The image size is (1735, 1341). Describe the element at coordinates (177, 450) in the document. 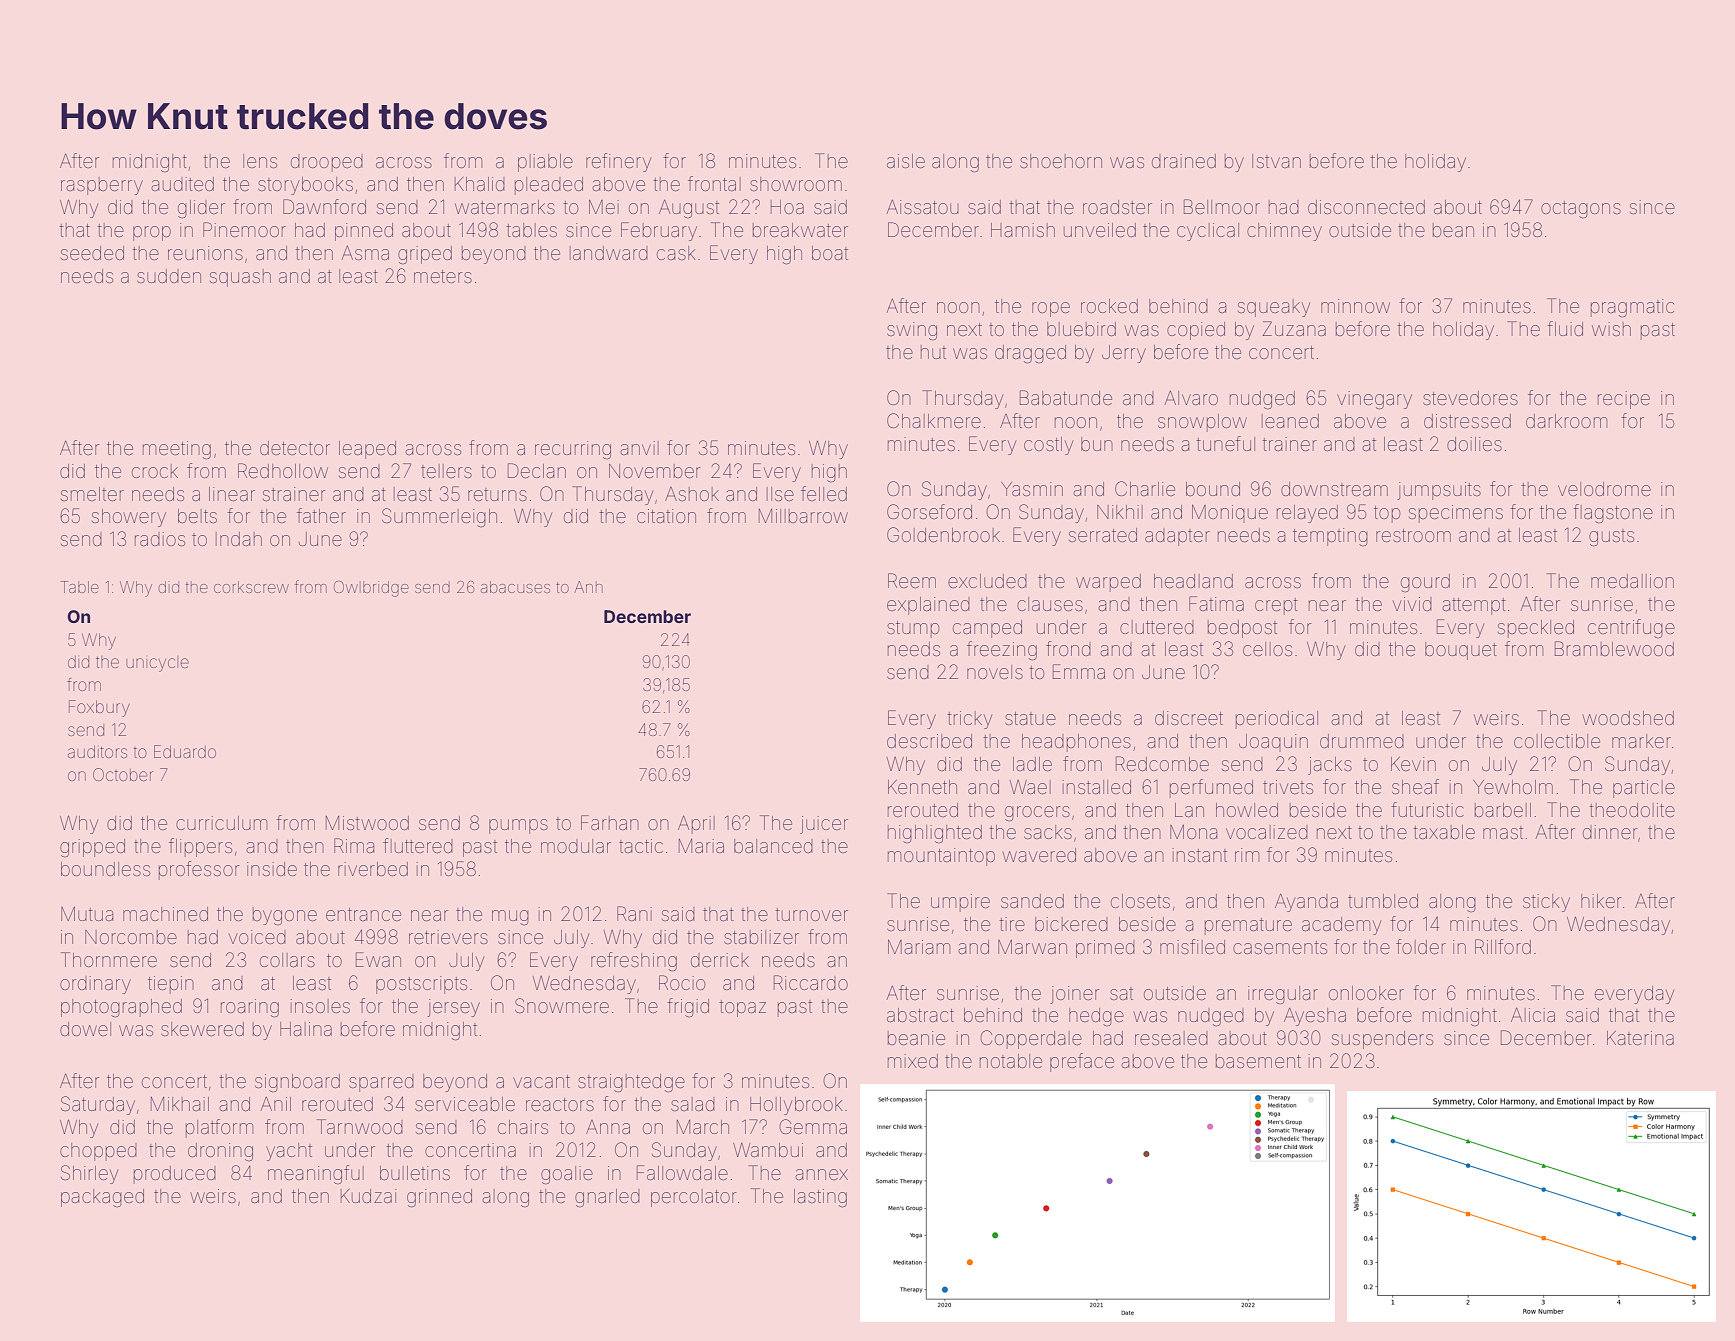

I see `meeting` at that location.
